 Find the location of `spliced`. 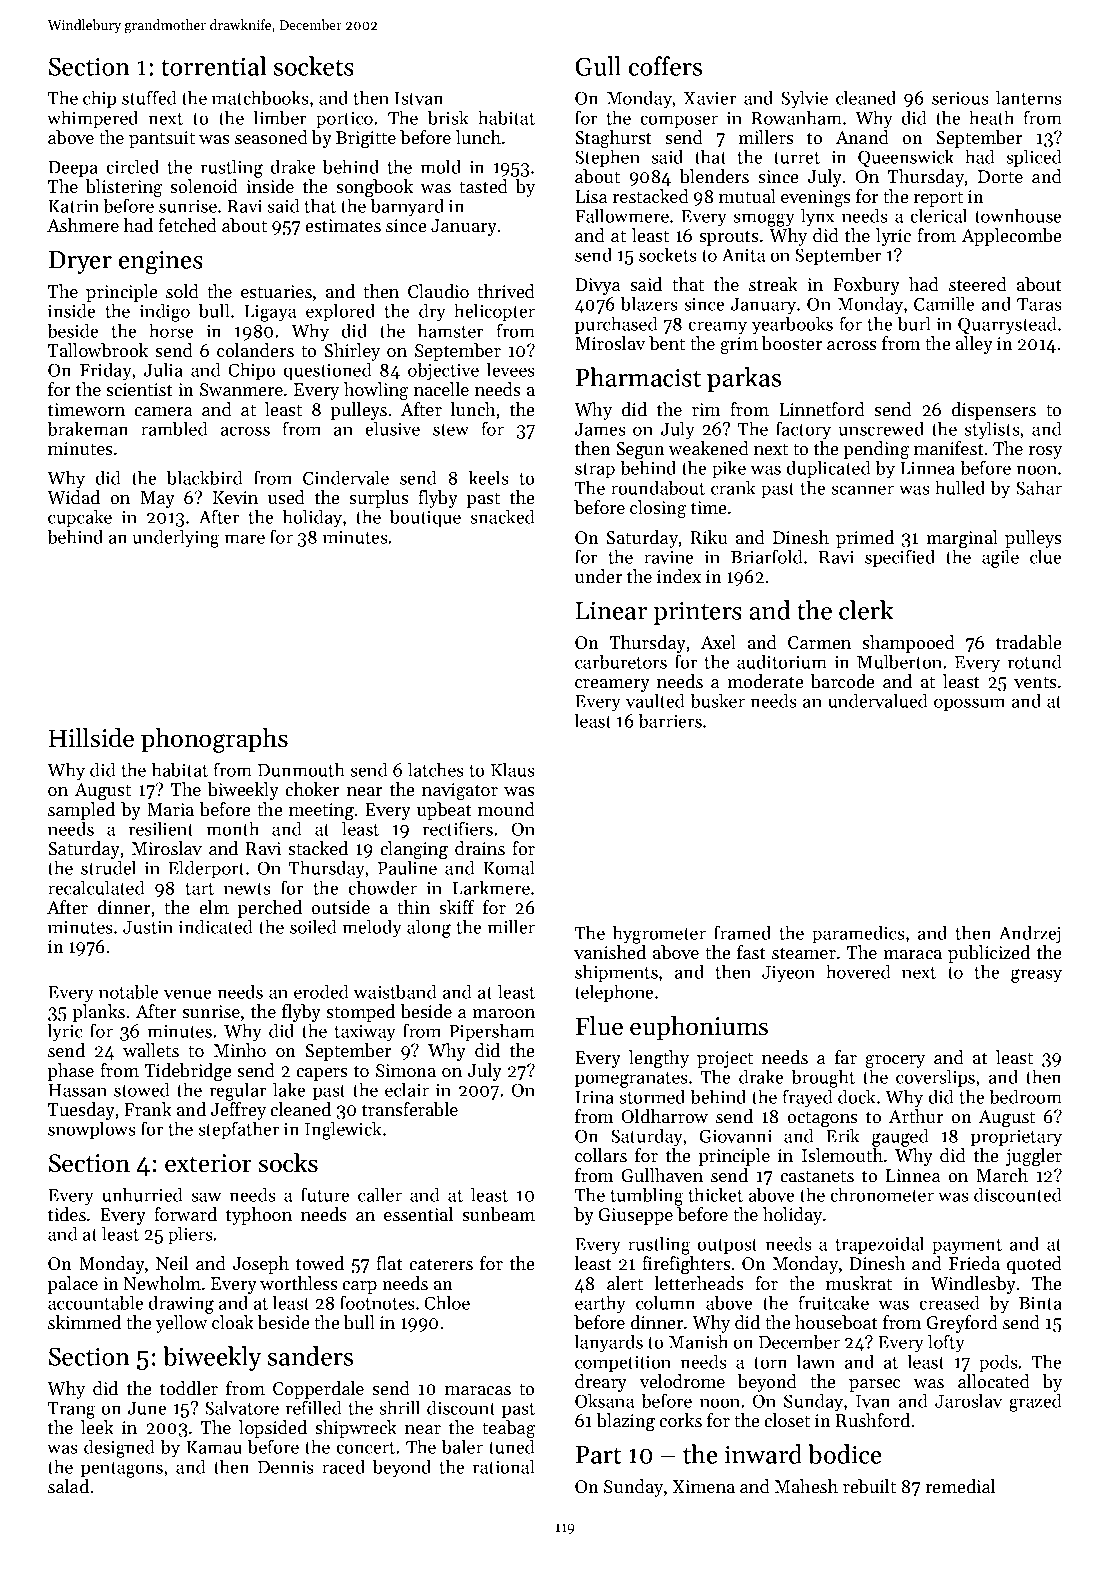

spliced is located at coordinates (1034, 158).
